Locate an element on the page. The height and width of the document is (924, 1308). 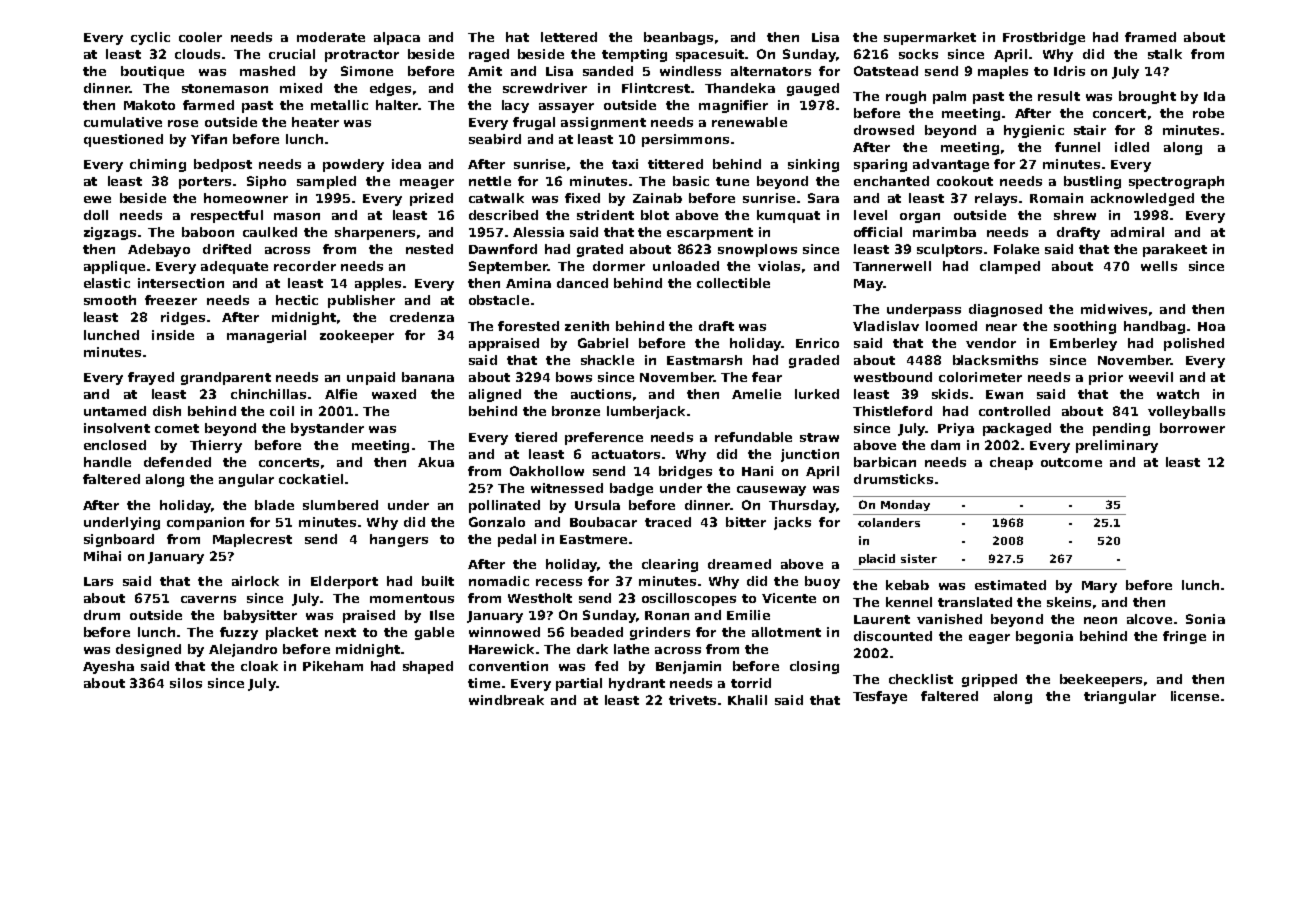
drowsed is located at coordinates (884, 130).
